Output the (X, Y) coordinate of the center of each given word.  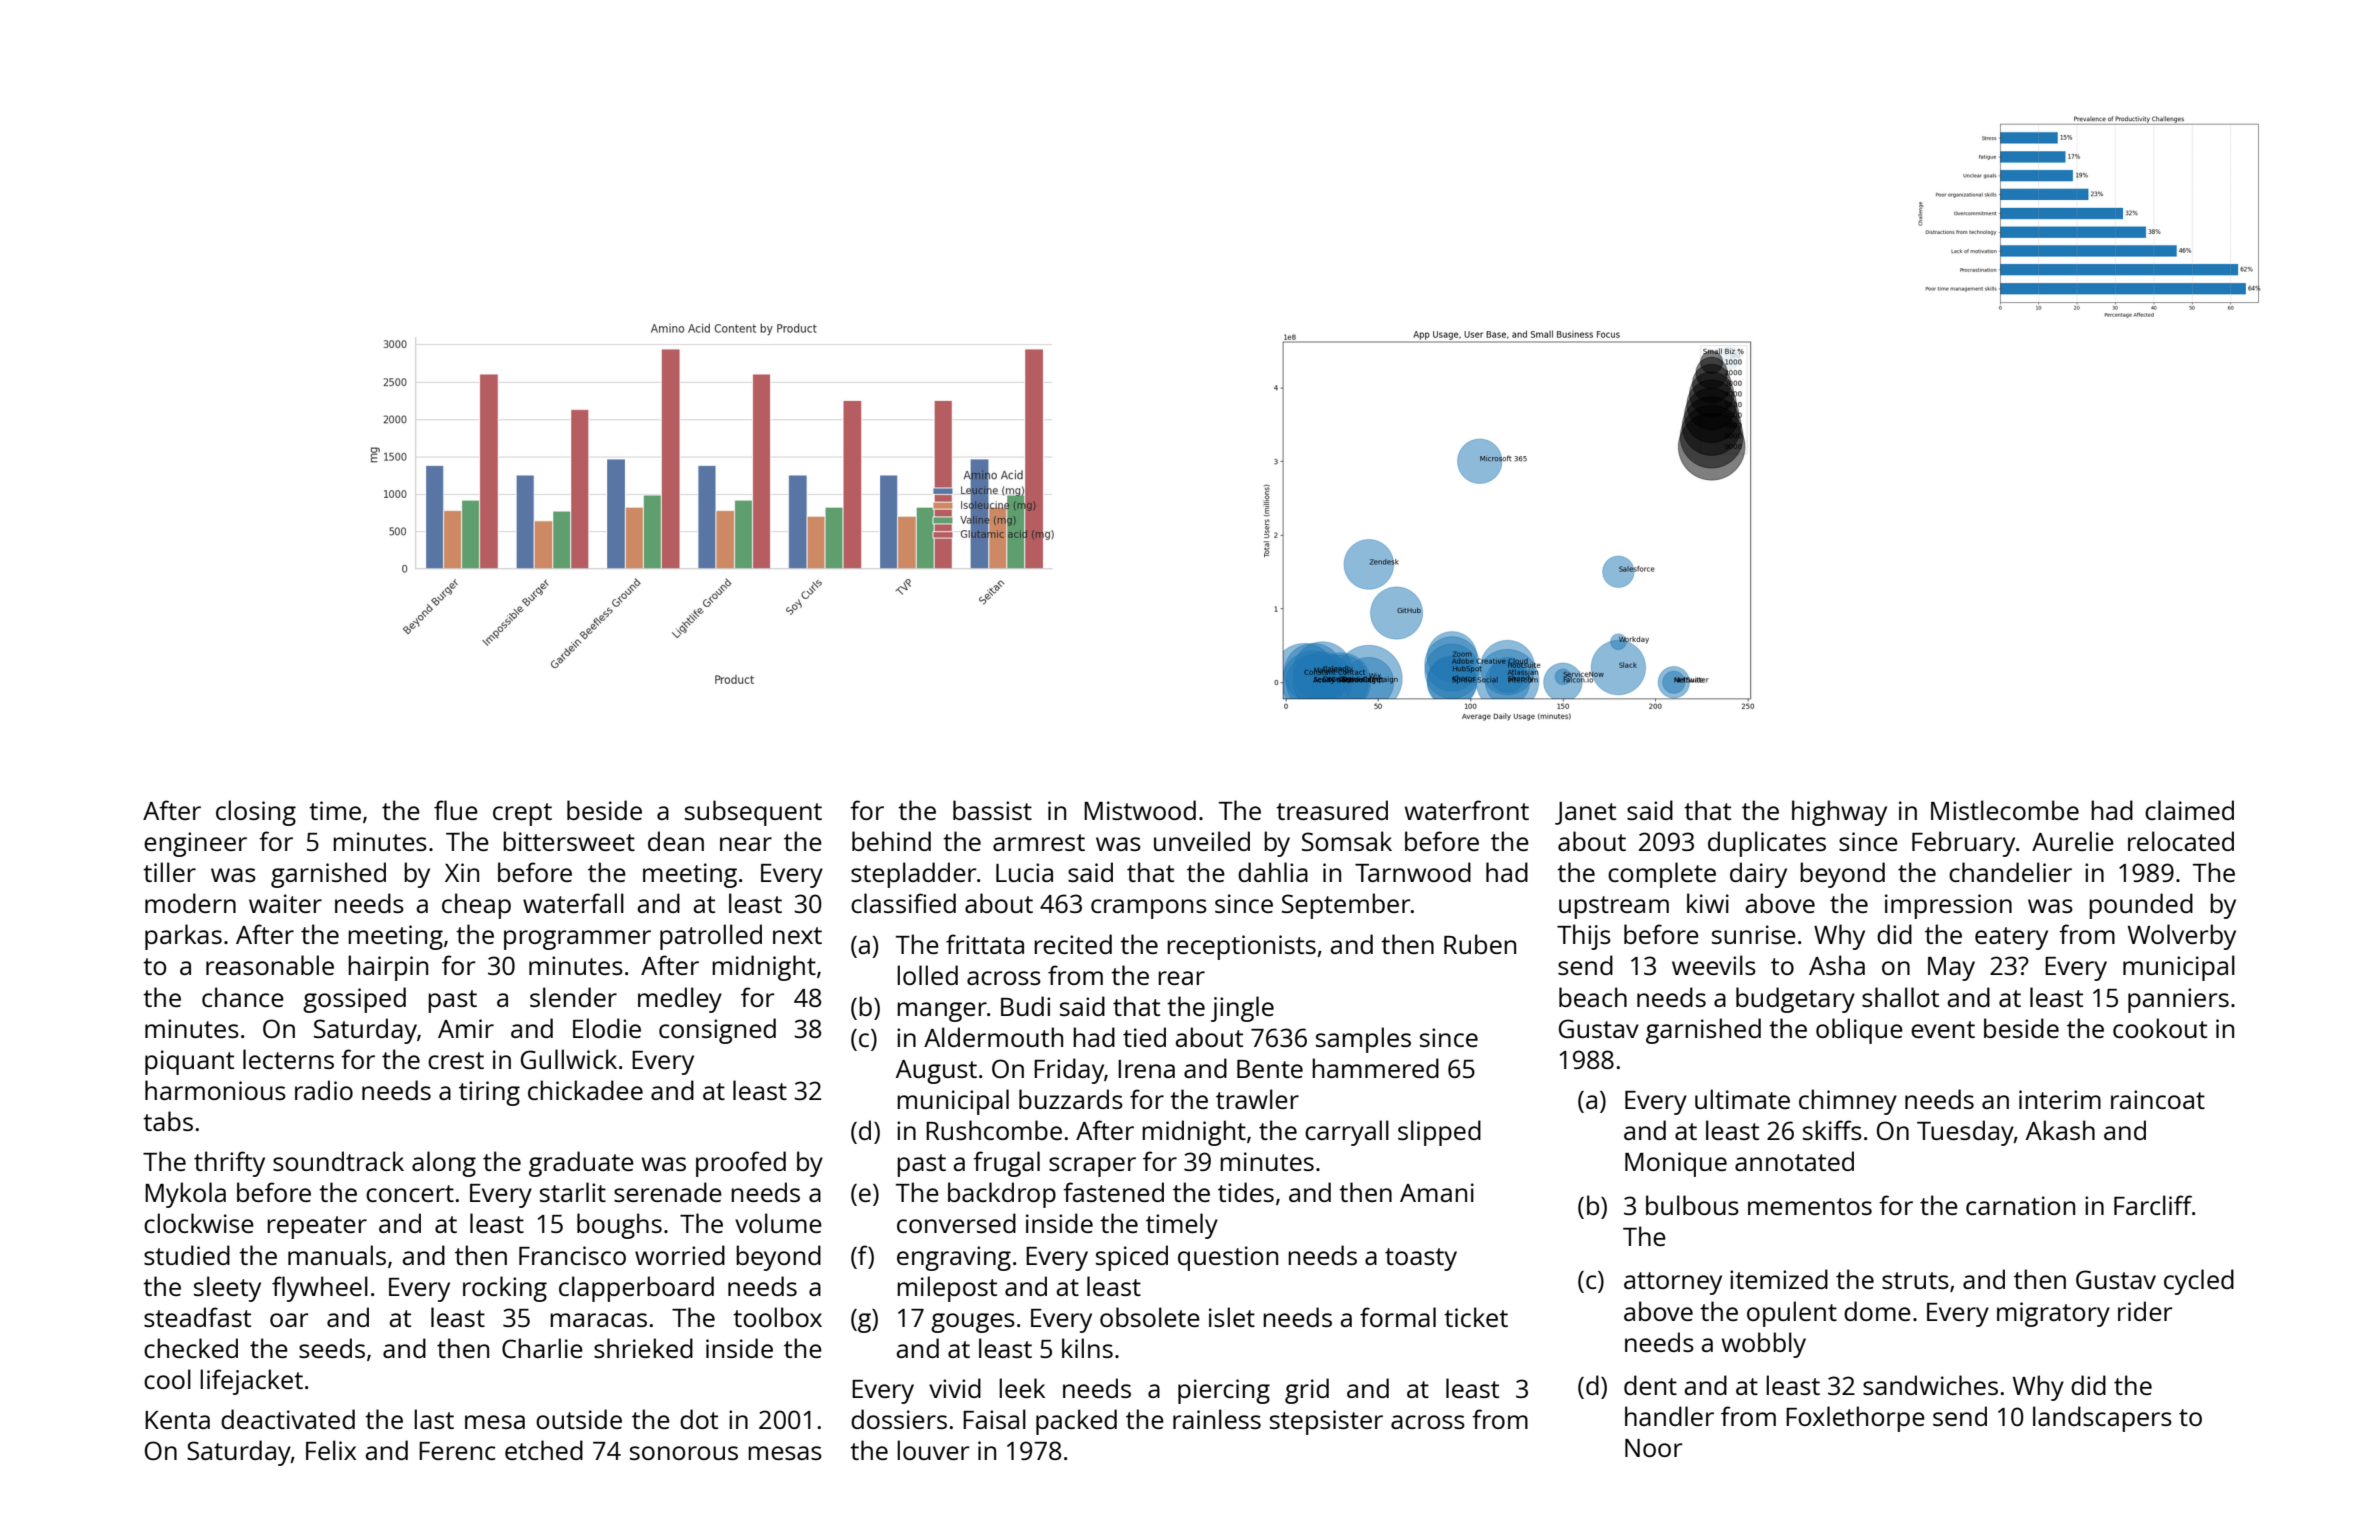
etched (544, 1450)
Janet (1585, 813)
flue (456, 810)
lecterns (288, 1059)
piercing (1224, 1391)
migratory (2053, 1314)
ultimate (1742, 1099)
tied (1144, 1037)
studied (187, 1255)
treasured (1332, 810)
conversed (956, 1223)
